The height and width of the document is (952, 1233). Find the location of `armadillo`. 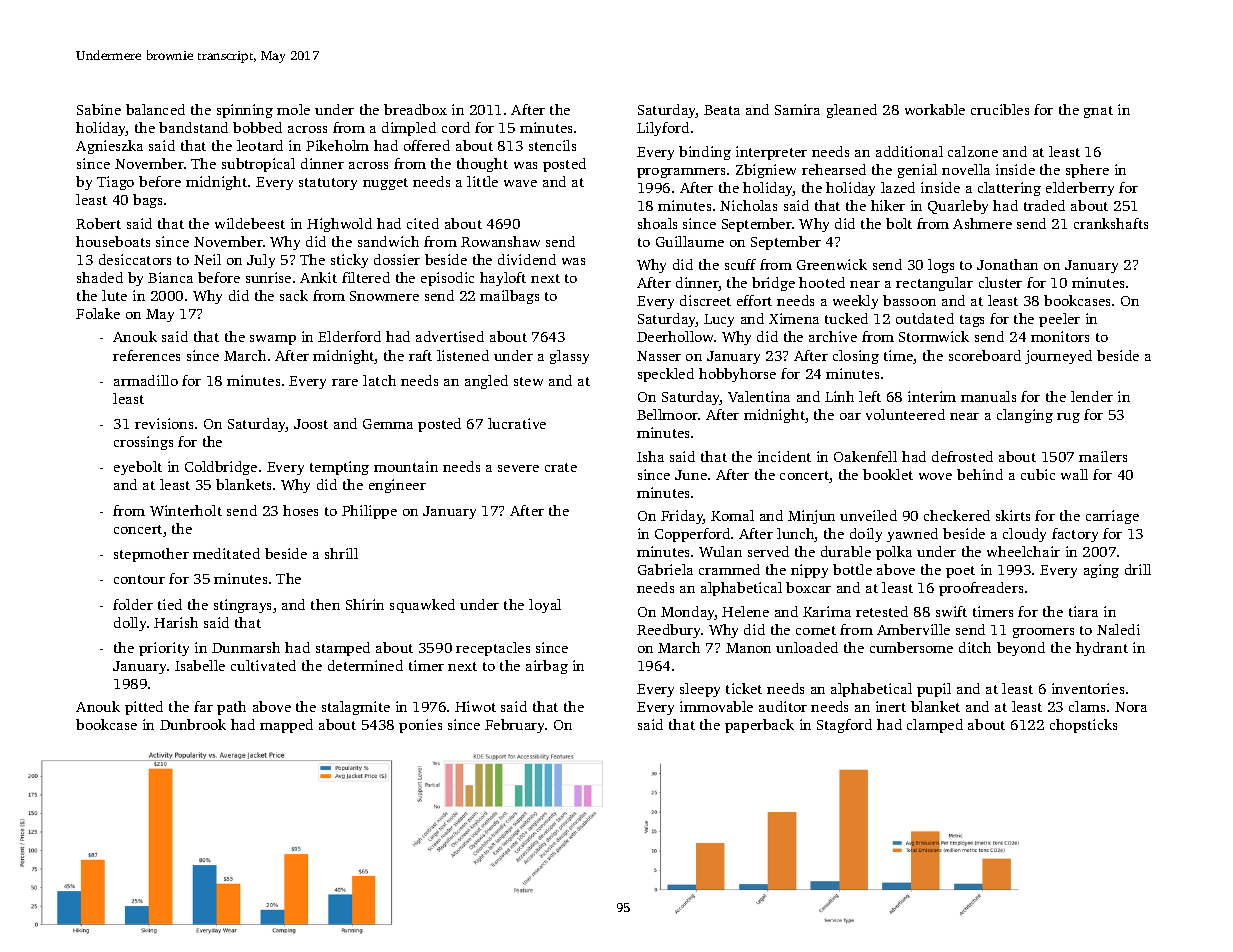

armadillo is located at coordinates (146, 380).
